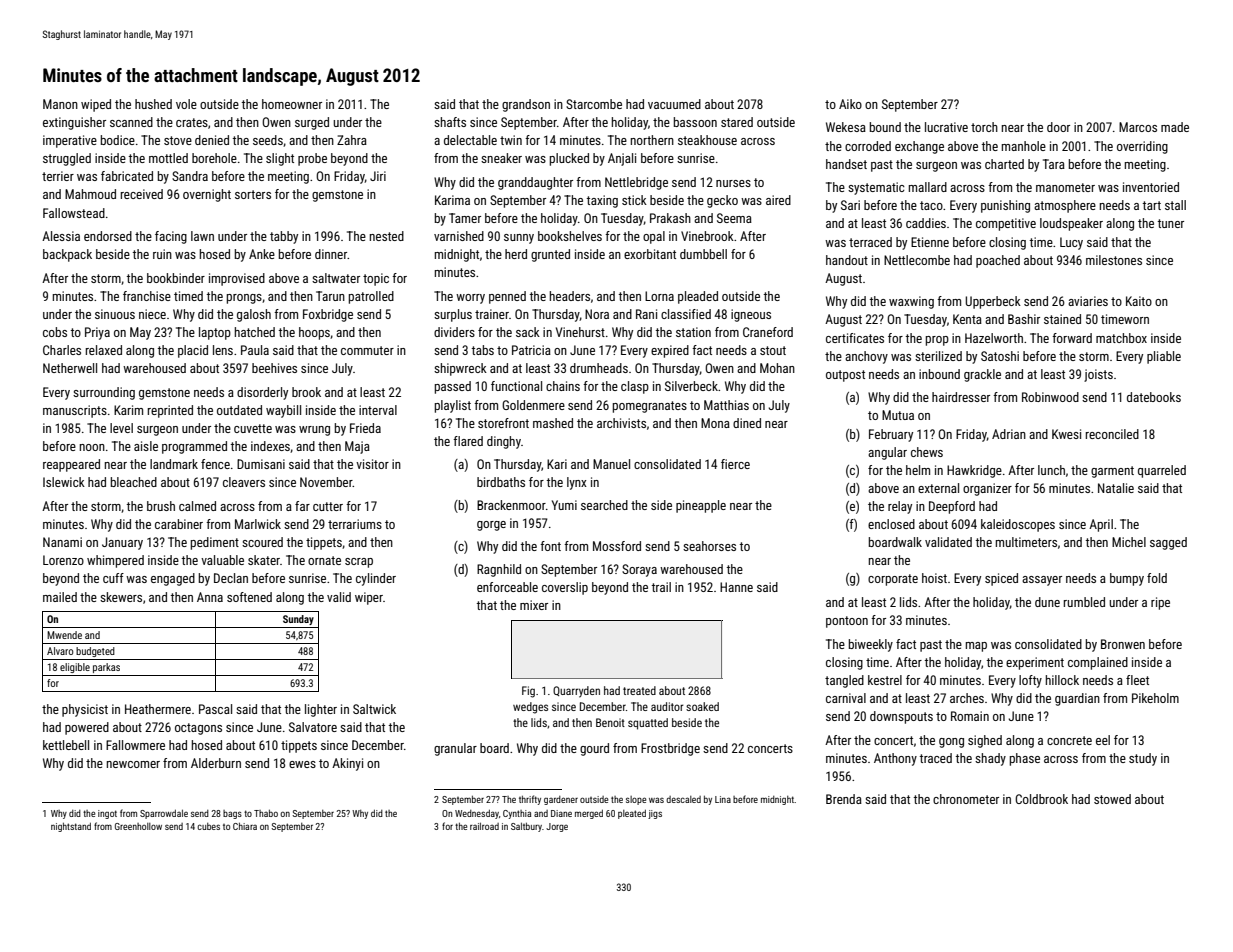  I want to click on matchbox, so click(1121, 338).
